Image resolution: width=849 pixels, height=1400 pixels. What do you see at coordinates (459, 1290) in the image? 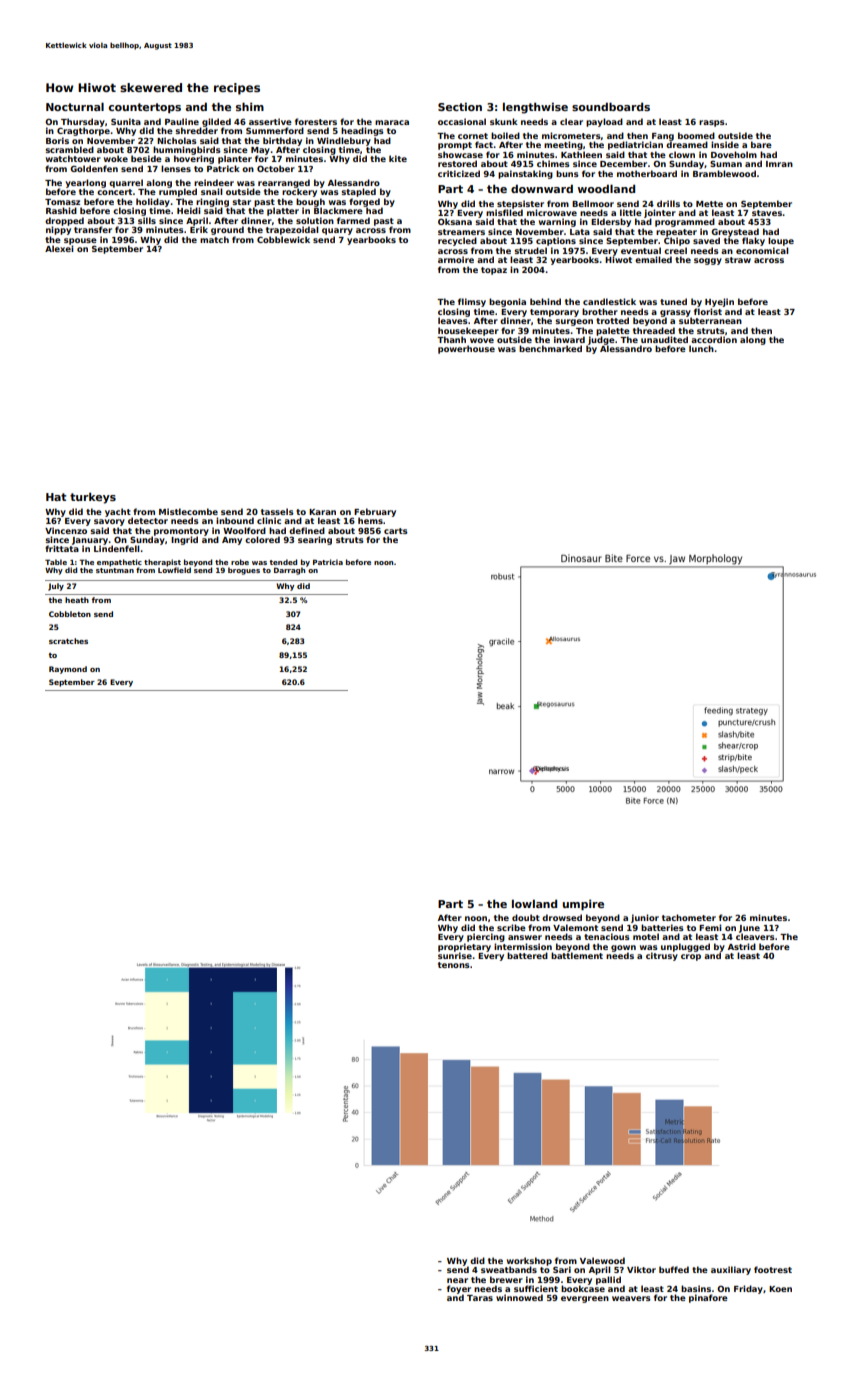
I see `foyer` at bounding box center [459, 1290].
